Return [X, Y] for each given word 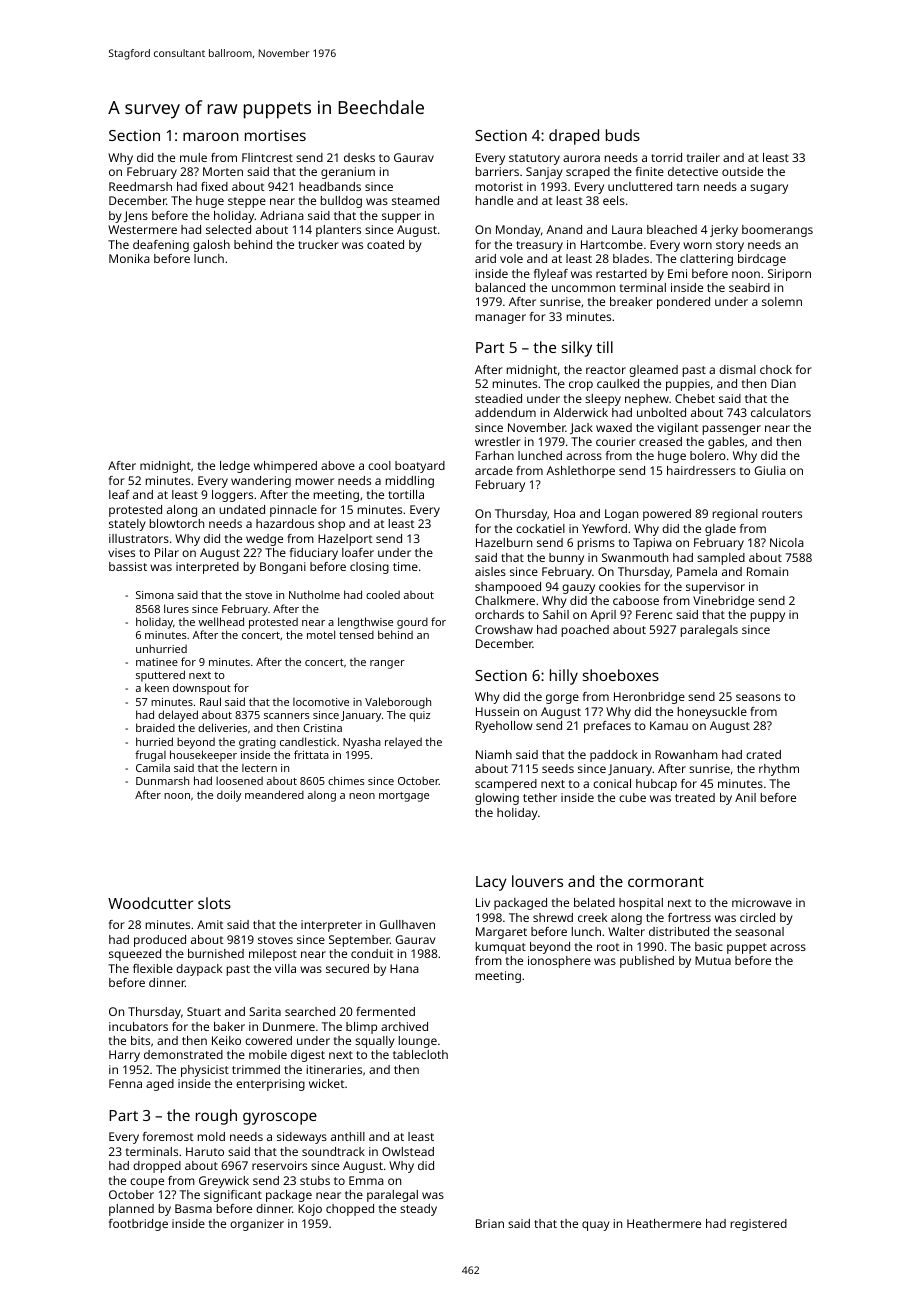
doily [229, 796]
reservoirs [279, 1165]
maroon [211, 136]
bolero [708, 455]
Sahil [556, 614]
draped [574, 137]
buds [623, 135]
